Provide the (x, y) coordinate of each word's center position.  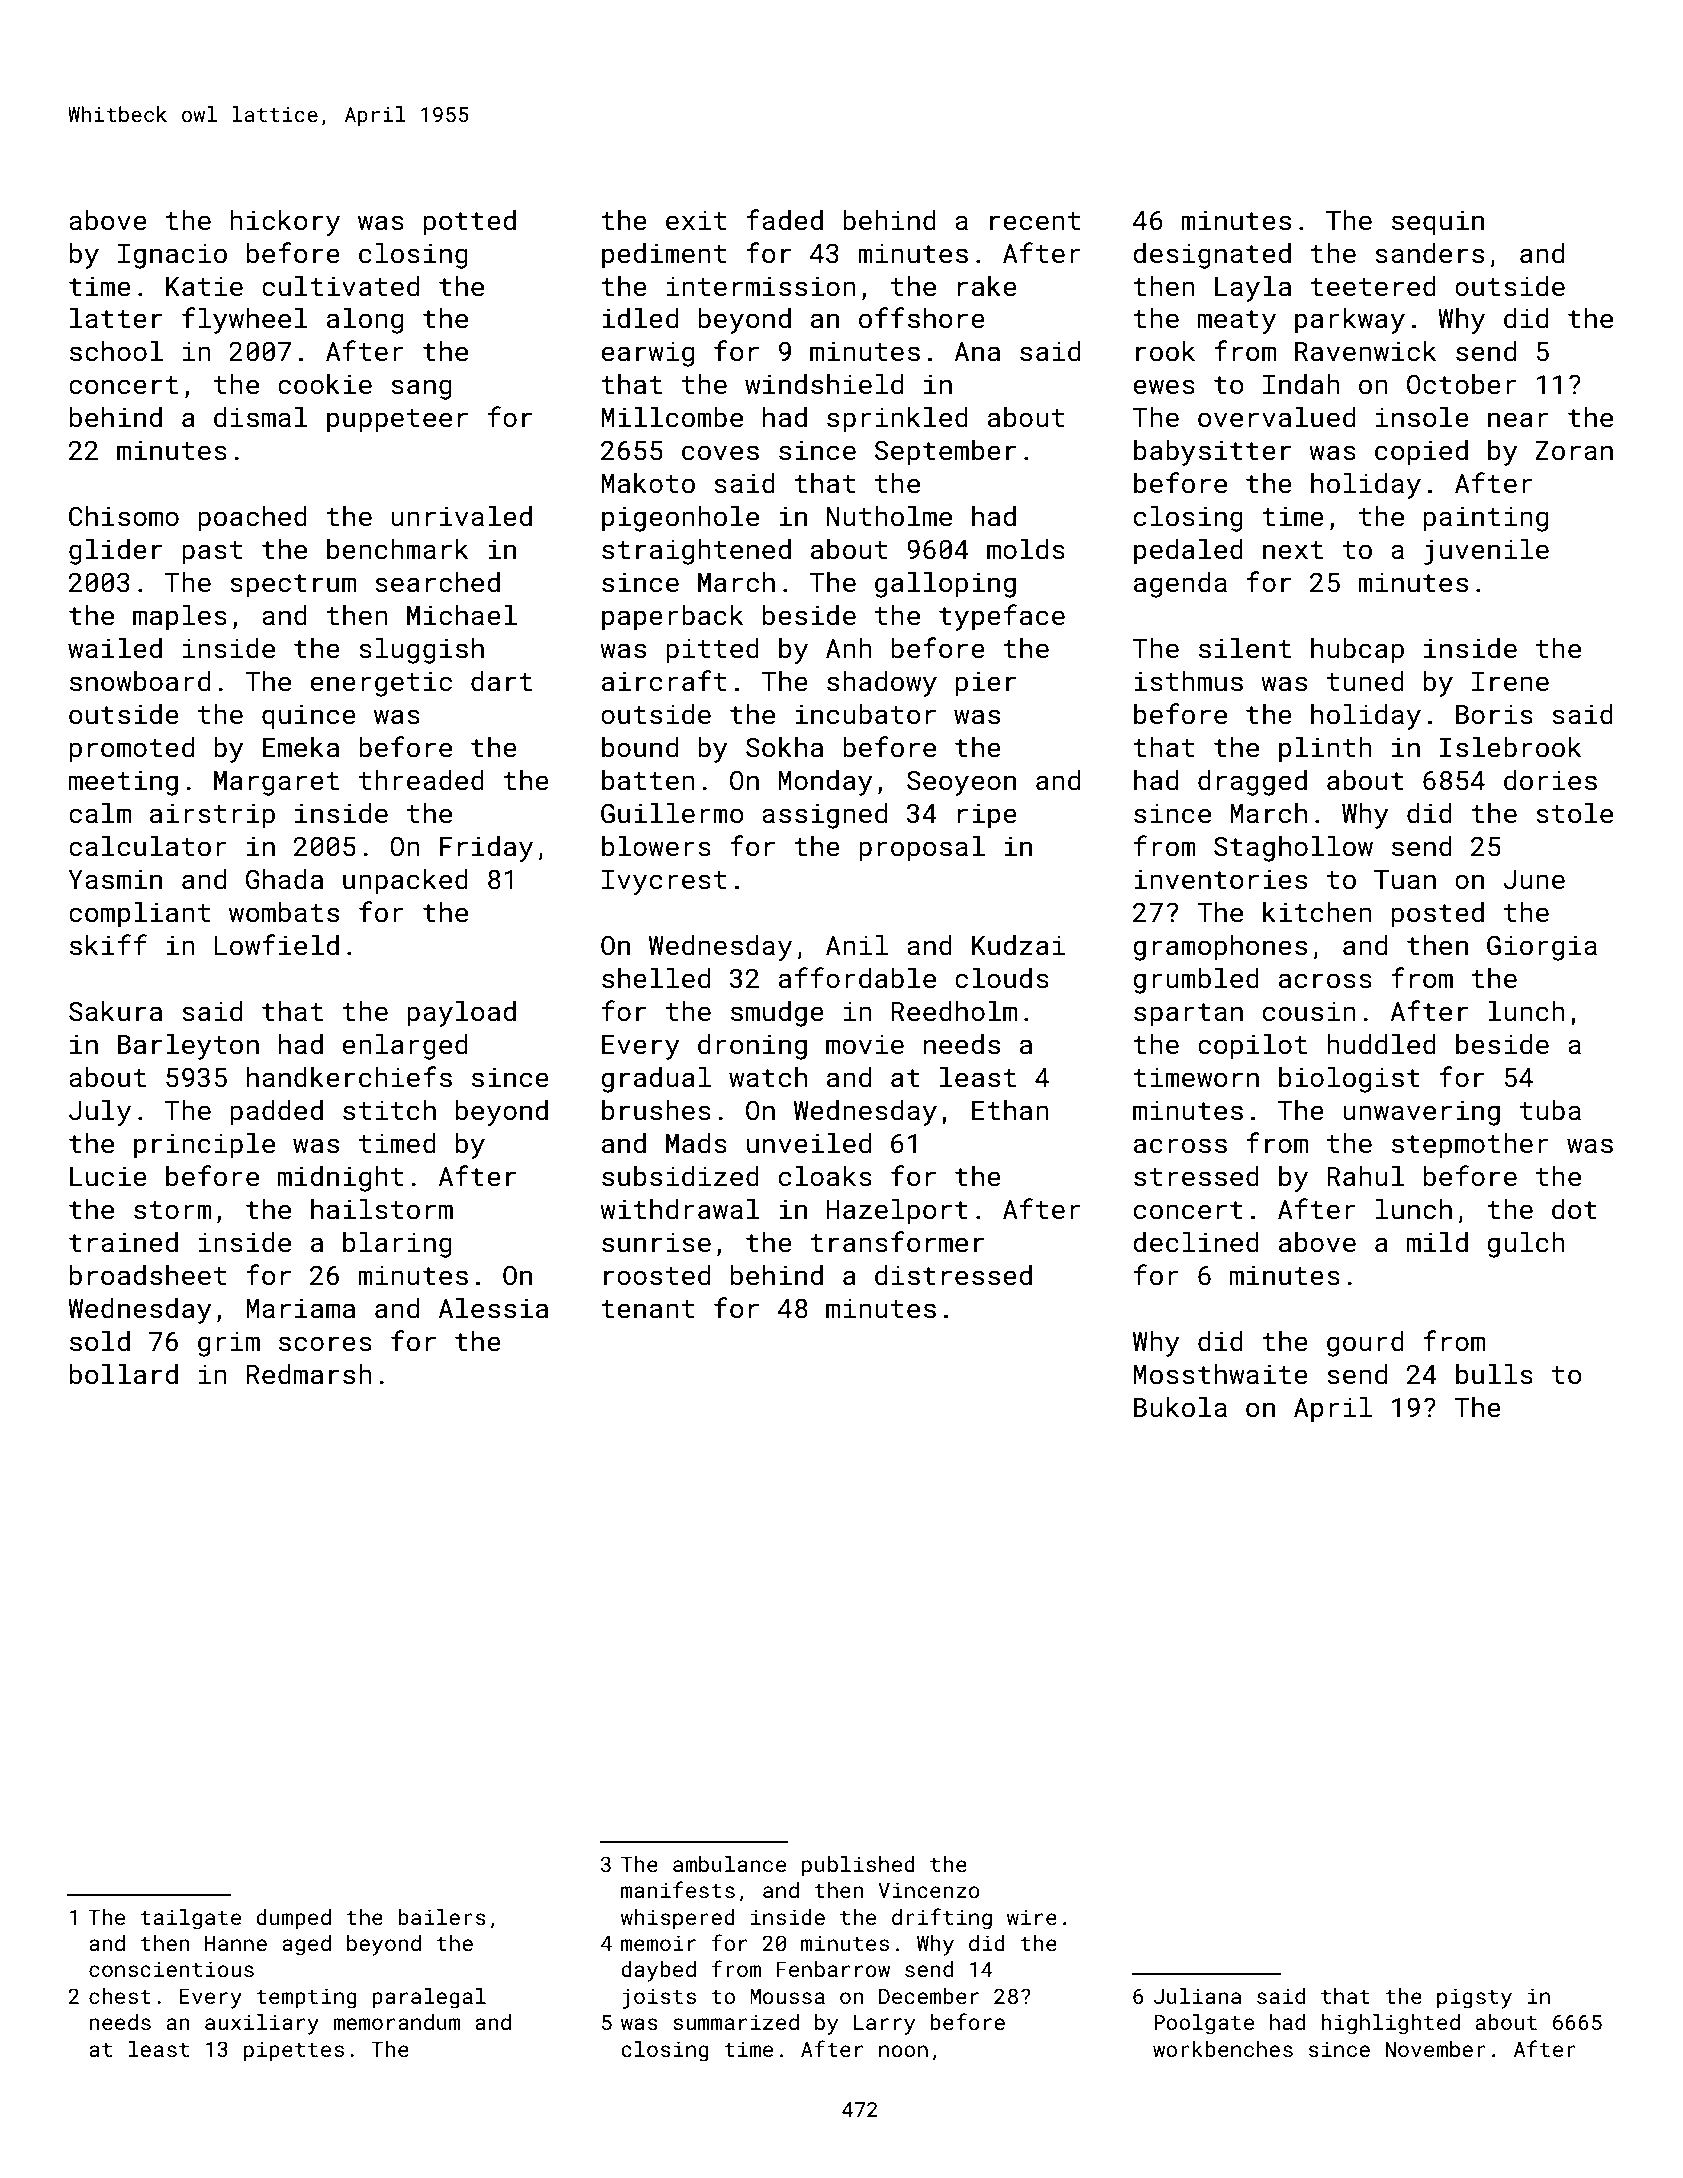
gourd (1365, 1344)
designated (1212, 256)
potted (470, 223)
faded (784, 220)
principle (204, 1146)
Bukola (1180, 1407)
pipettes (294, 2051)
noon (903, 2051)
